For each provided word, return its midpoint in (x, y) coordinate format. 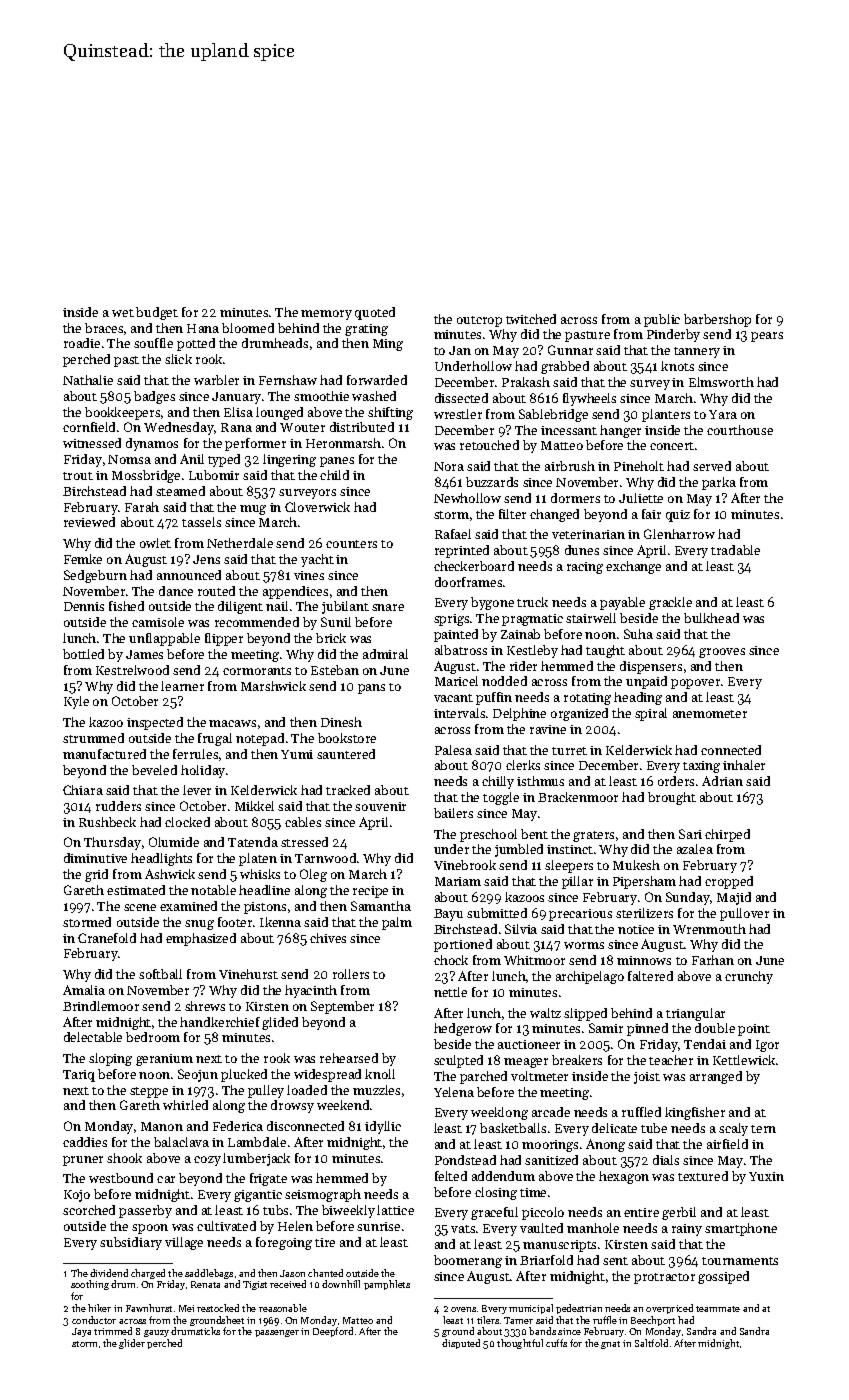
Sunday (688, 898)
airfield (727, 1144)
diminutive (95, 858)
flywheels (589, 399)
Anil (192, 459)
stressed (304, 842)
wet (123, 313)
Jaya (81, 1332)
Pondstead (465, 1160)
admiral (385, 654)
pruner (83, 1161)
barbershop (717, 320)
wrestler (458, 414)
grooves (722, 653)
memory (326, 315)
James (144, 654)
